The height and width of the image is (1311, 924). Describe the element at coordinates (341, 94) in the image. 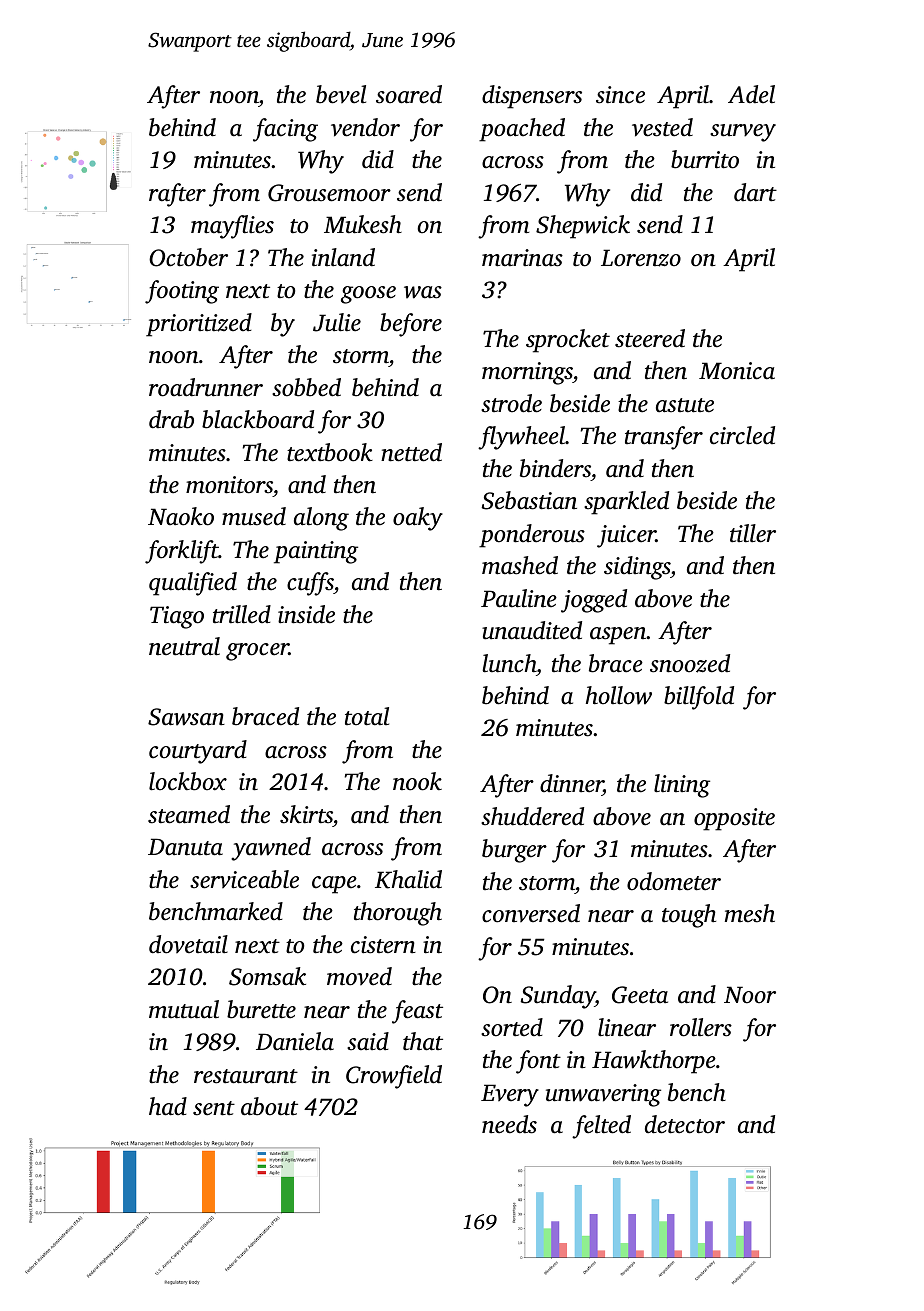

I see `bevel` at that location.
